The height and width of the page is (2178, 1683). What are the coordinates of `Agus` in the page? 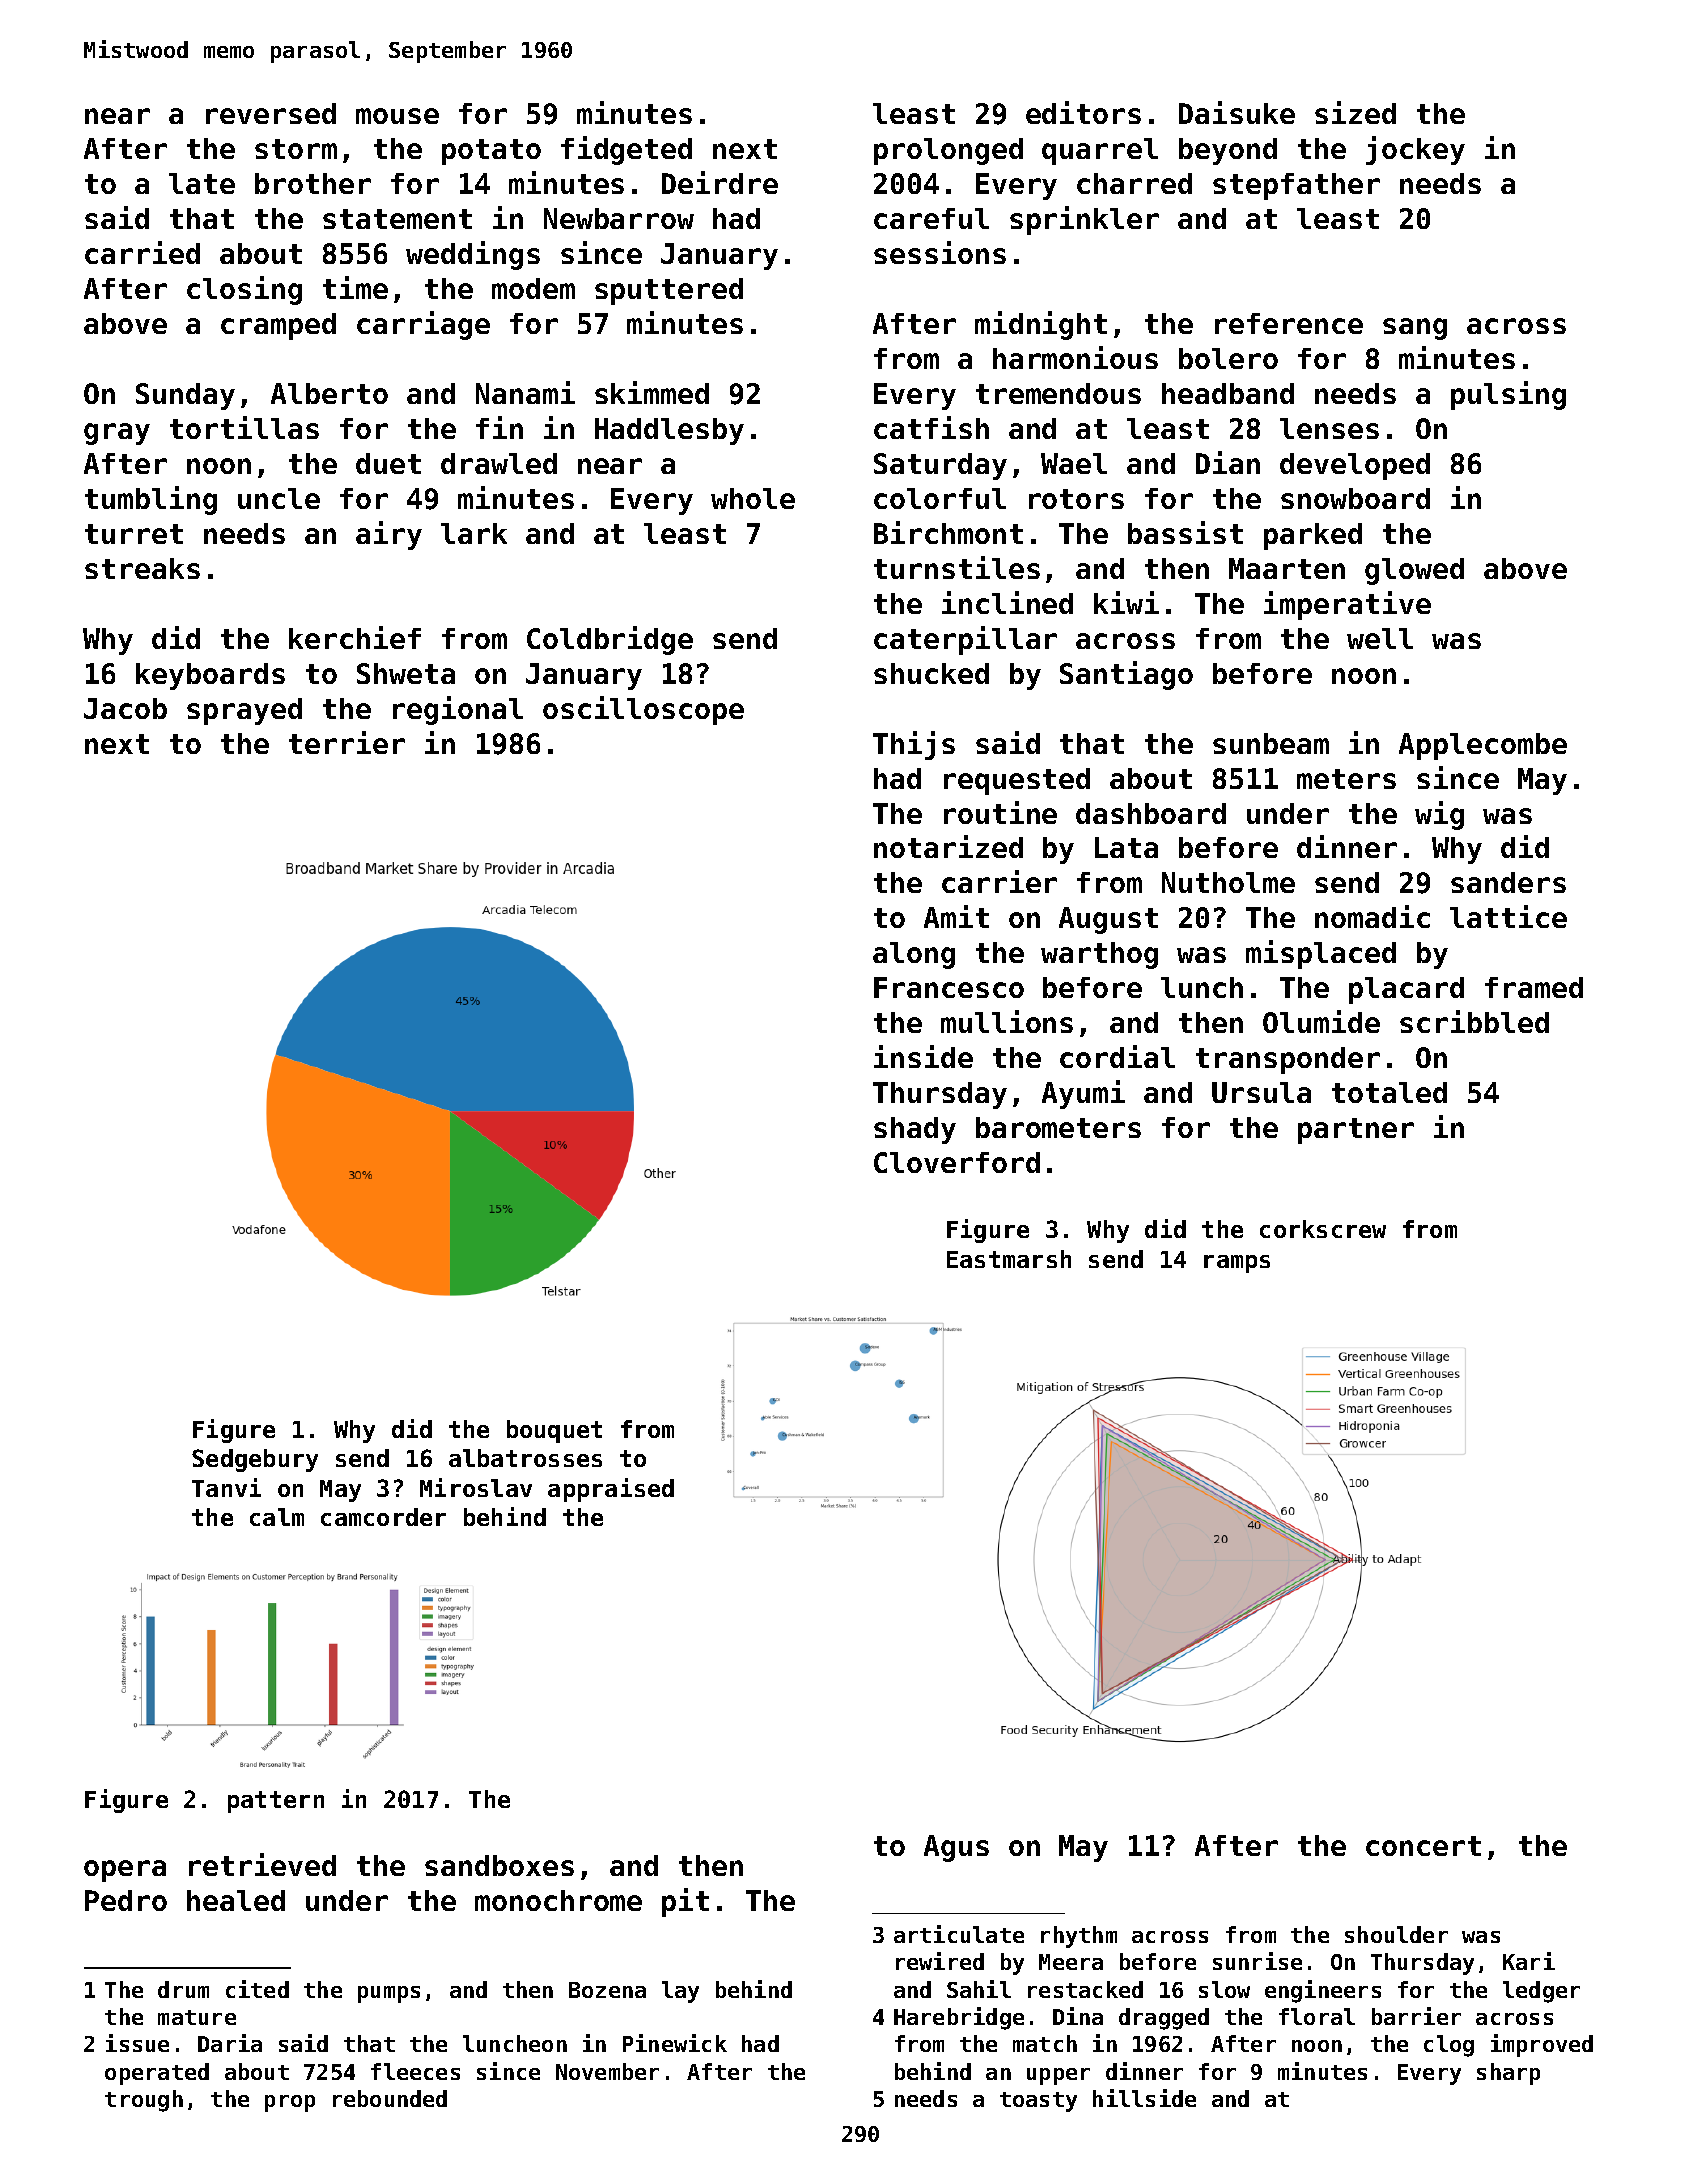 It's located at (956, 1848).
